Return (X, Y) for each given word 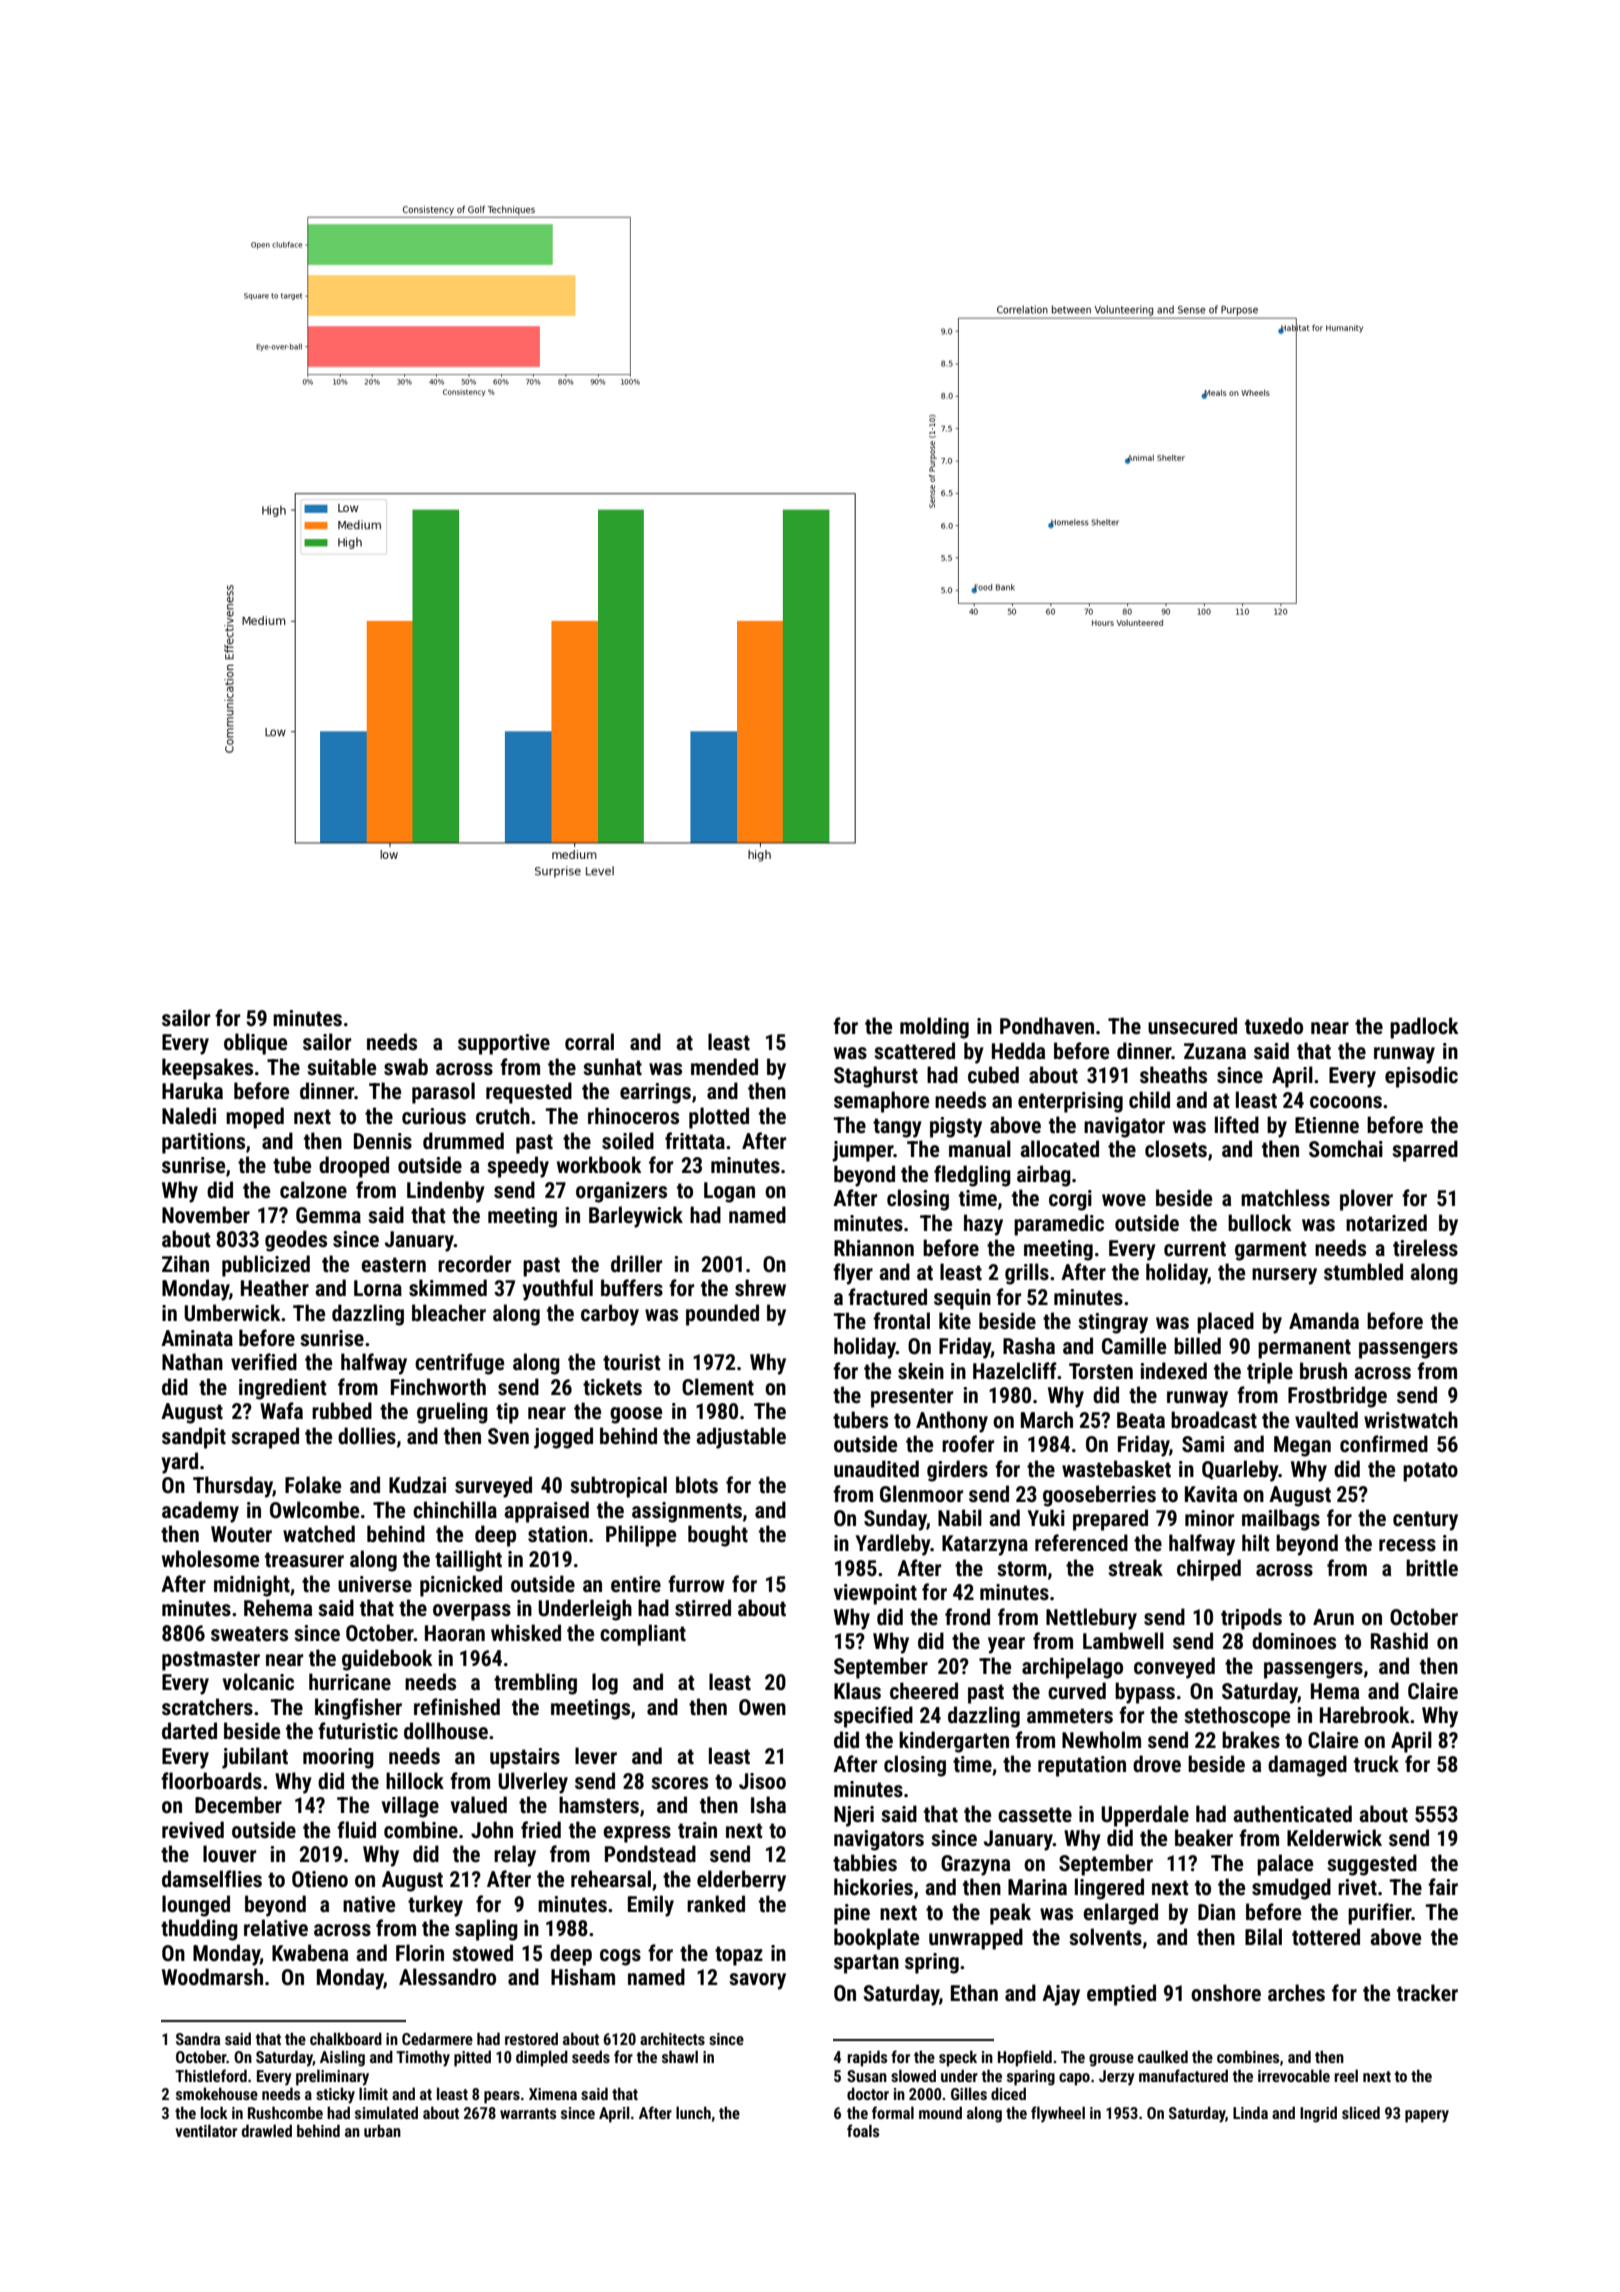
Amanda (1324, 1320)
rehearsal (611, 1879)
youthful (557, 1290)
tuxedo (1274, 1026)
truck (1376, 1764)
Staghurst (876, 1077)
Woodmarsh (212, 1977)
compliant (643, 1635)
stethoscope (1237, 1717)
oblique (255, 1044)
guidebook (387, 1660)
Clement (718, 1387)
